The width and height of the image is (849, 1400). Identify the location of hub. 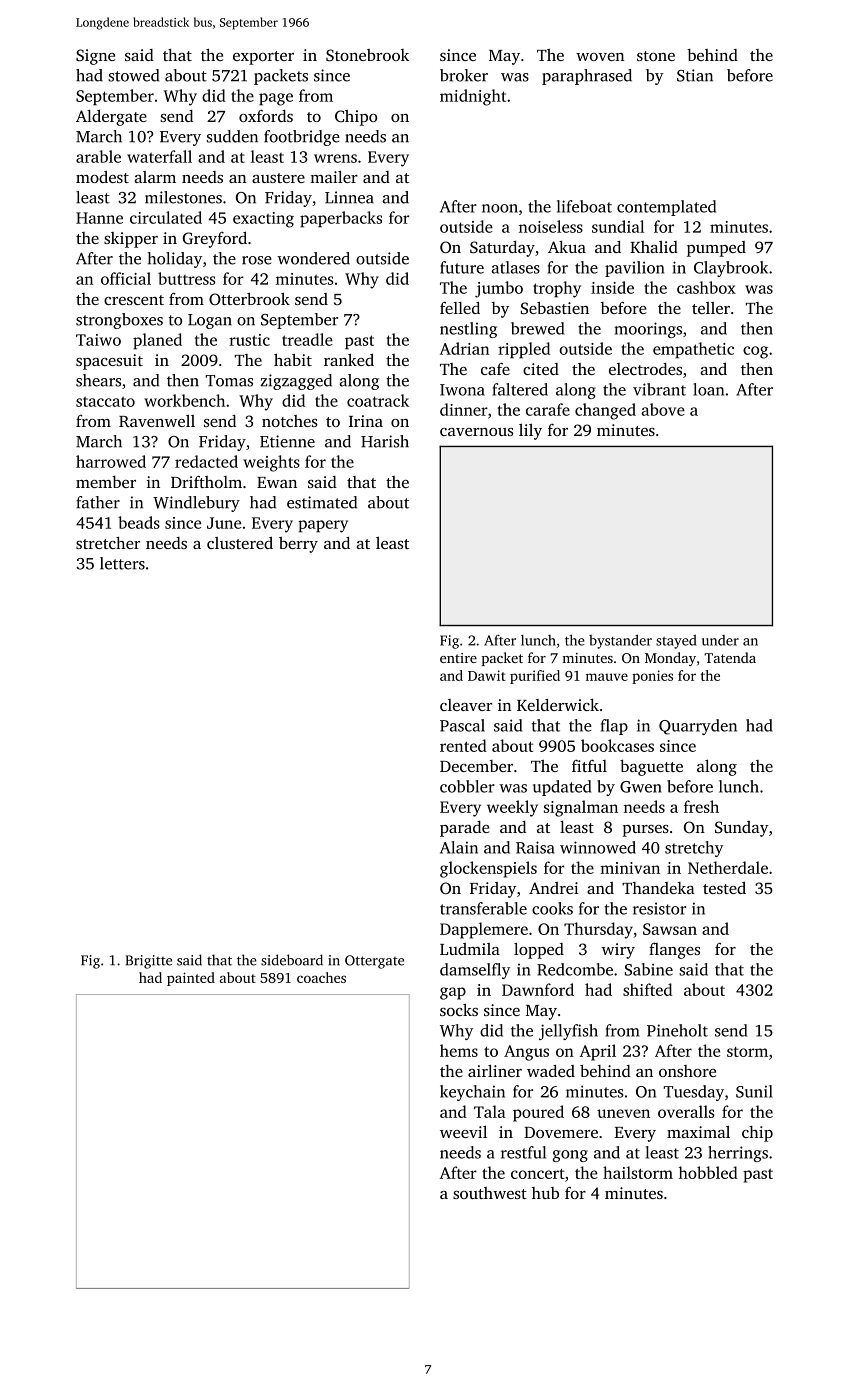
(545, 1193).
